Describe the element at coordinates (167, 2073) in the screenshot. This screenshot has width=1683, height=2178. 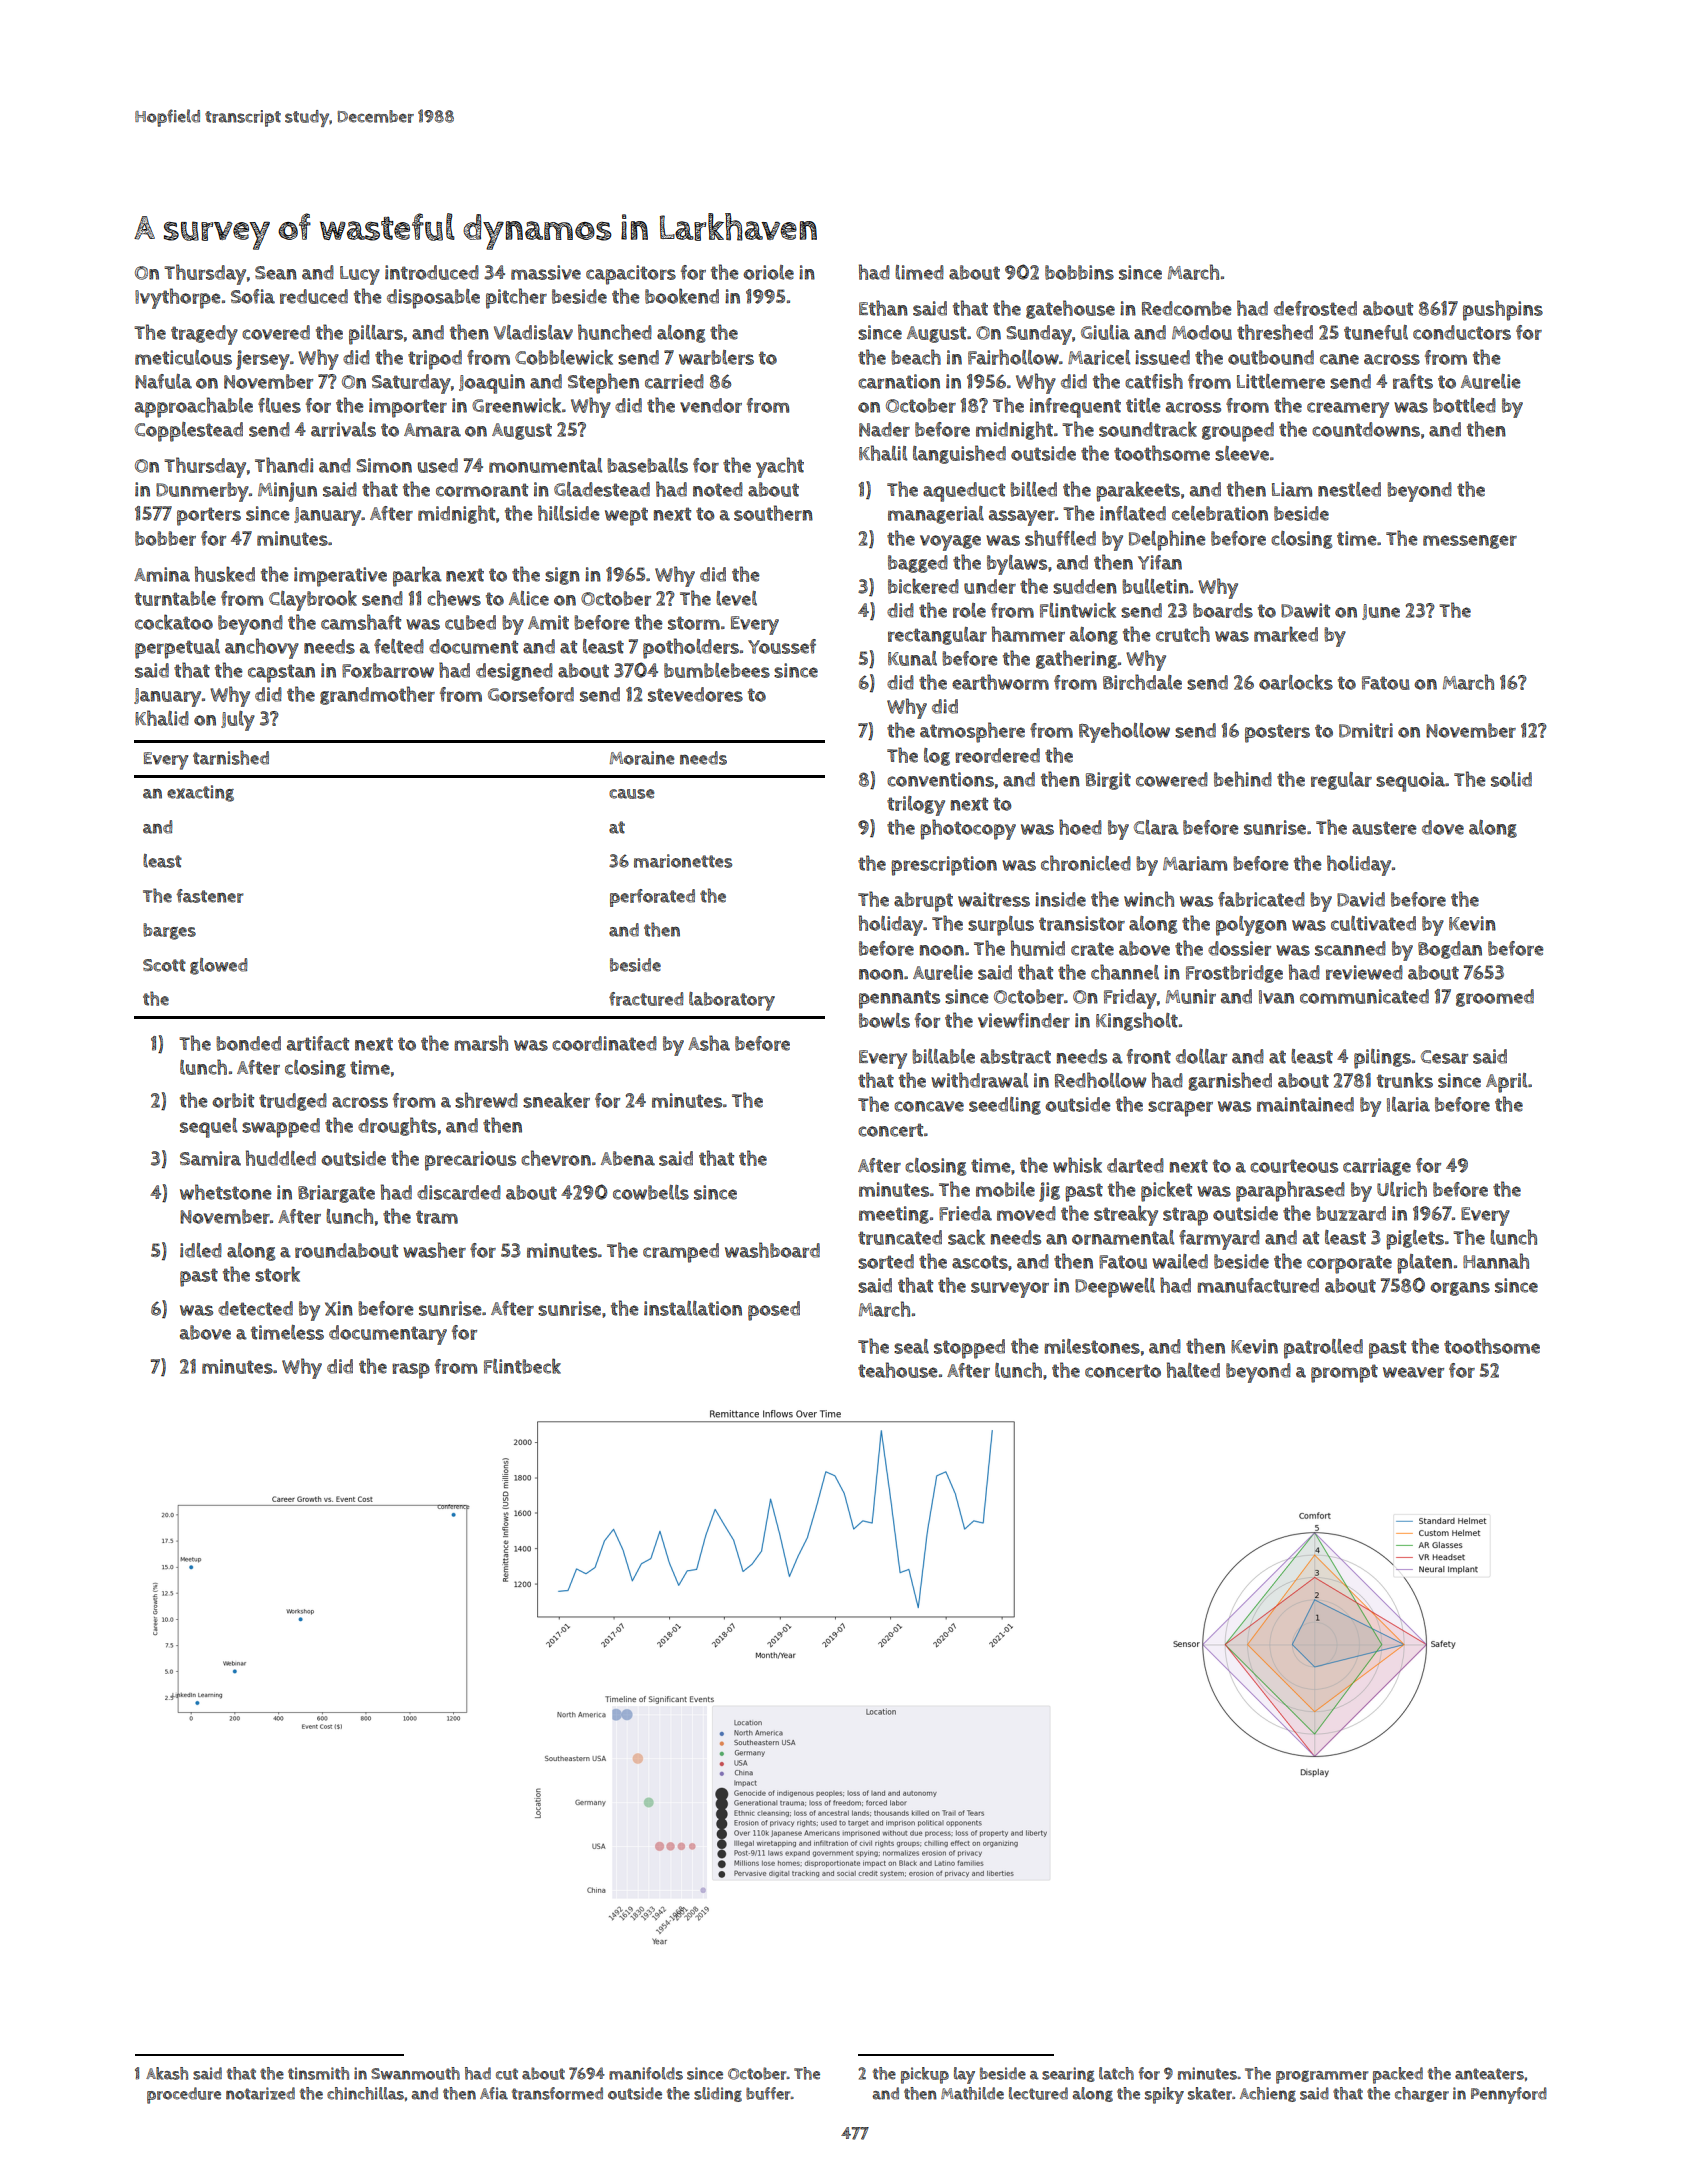
I see `Akash` at that location.
